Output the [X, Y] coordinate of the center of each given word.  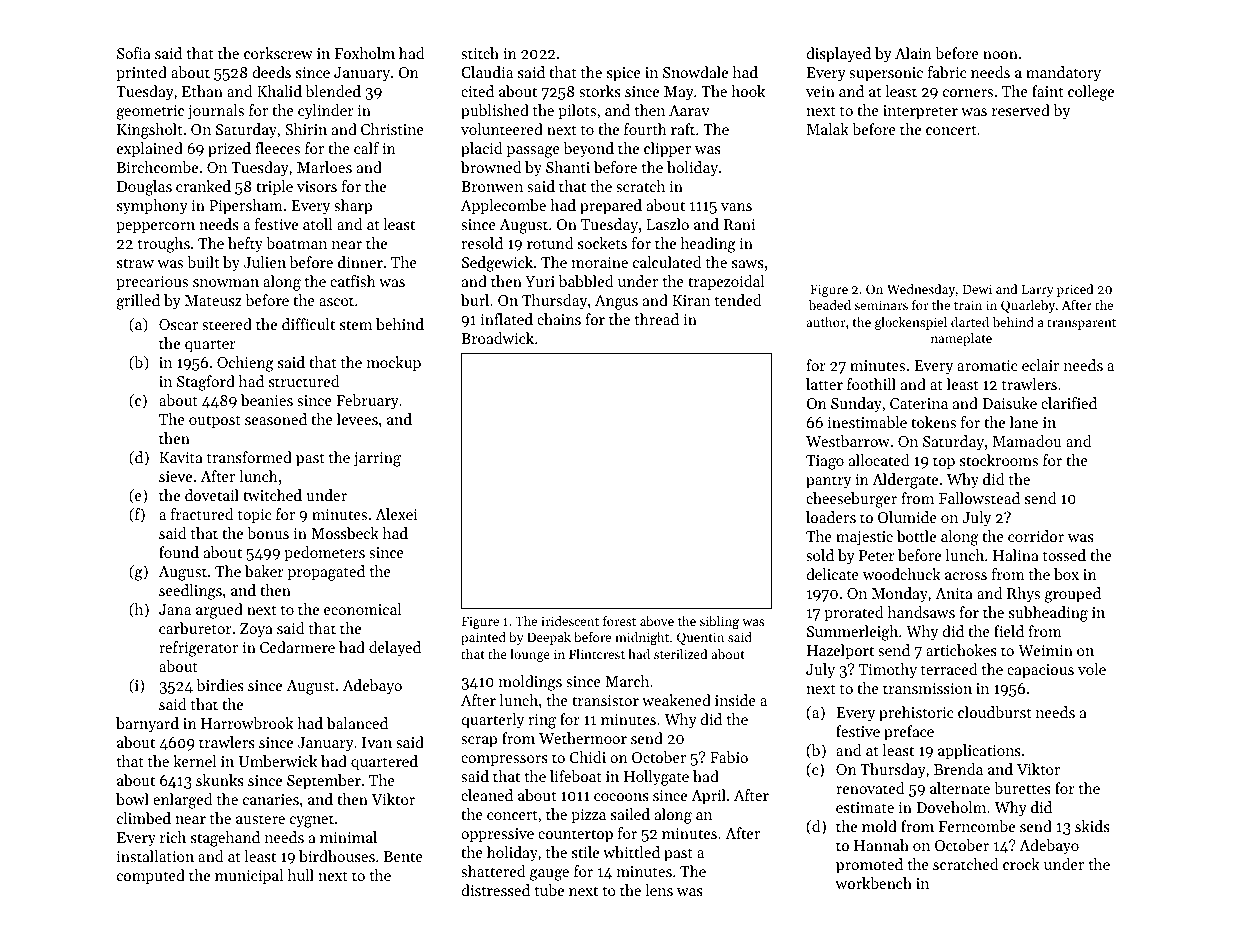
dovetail [212, 495]
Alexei [396, 514]
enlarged [182, 801]
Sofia [134, 53]
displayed [838, 55]
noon [1000, 55]
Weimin [1045, 650]
